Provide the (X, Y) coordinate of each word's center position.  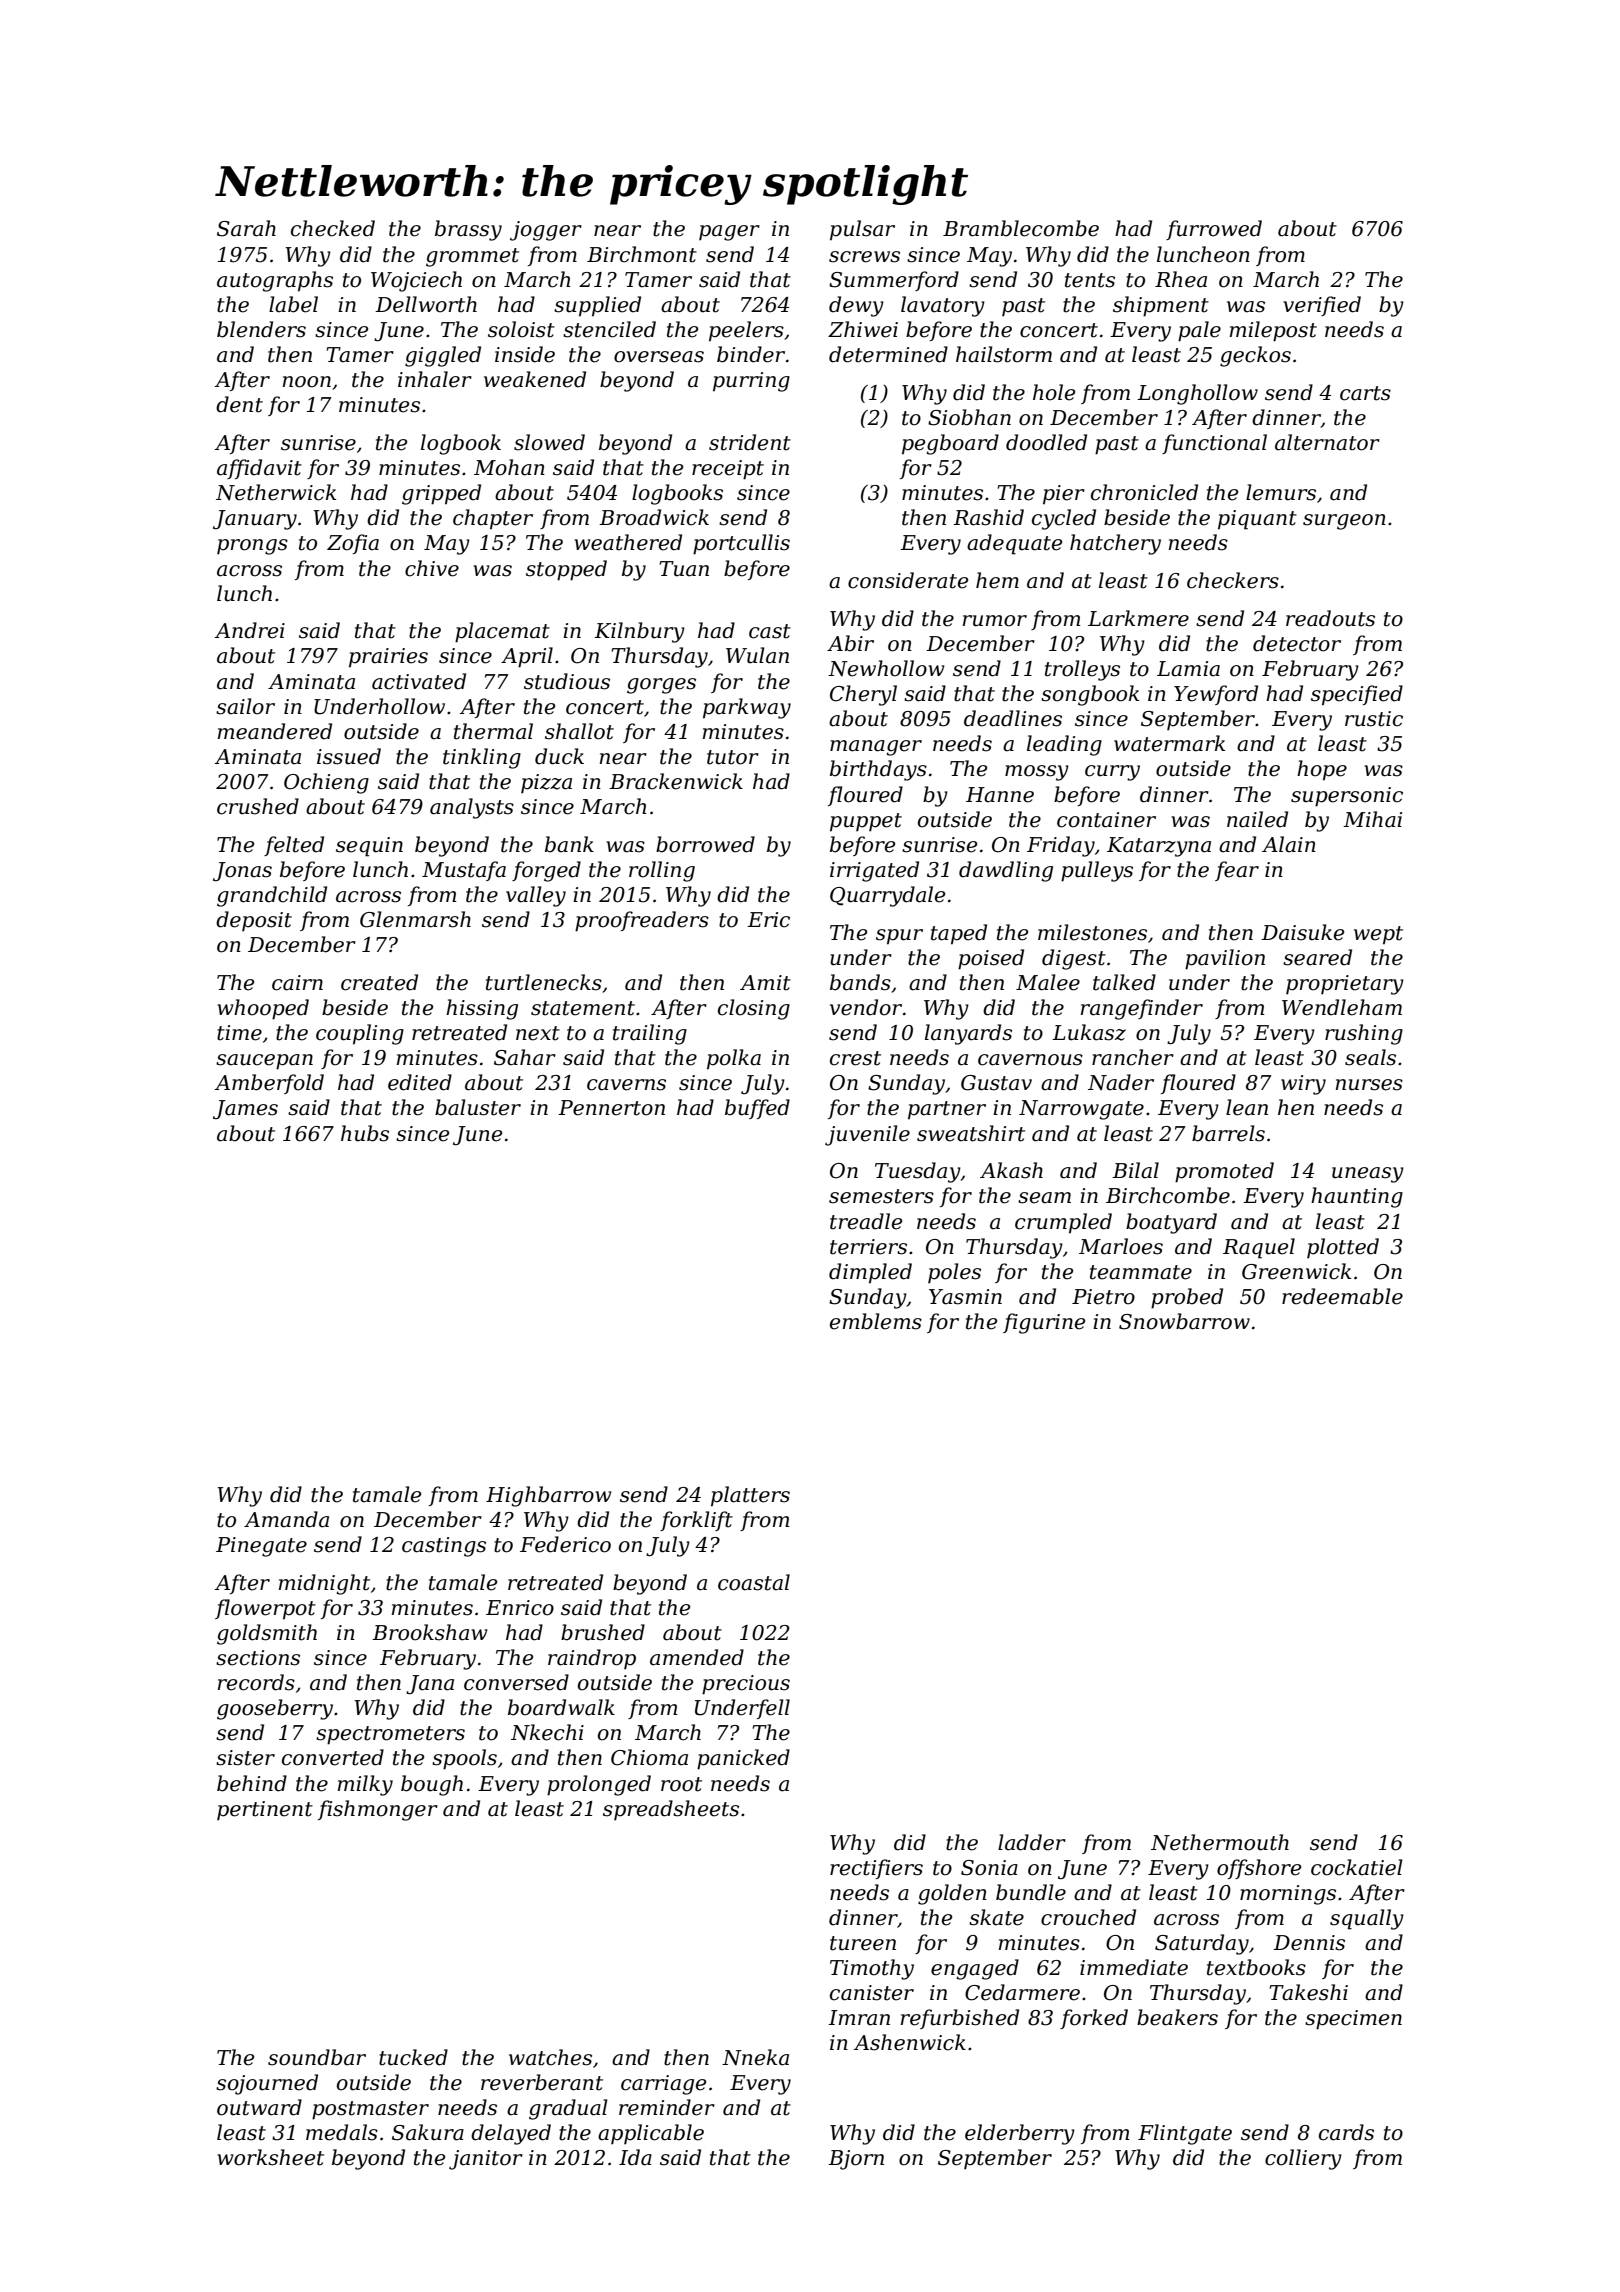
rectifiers (876, 1869)
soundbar (317, 2057)
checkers (1233, 580)
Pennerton (611, 1108)
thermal (493, 731)
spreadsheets (671, 1810)
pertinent (265, 1811)
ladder (1032, 1842)
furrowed (1214, 230)
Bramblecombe (1021, 228)
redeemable (1342, 1296)
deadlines (1013, 718)
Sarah (246, 228)
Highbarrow (549, 1496)
